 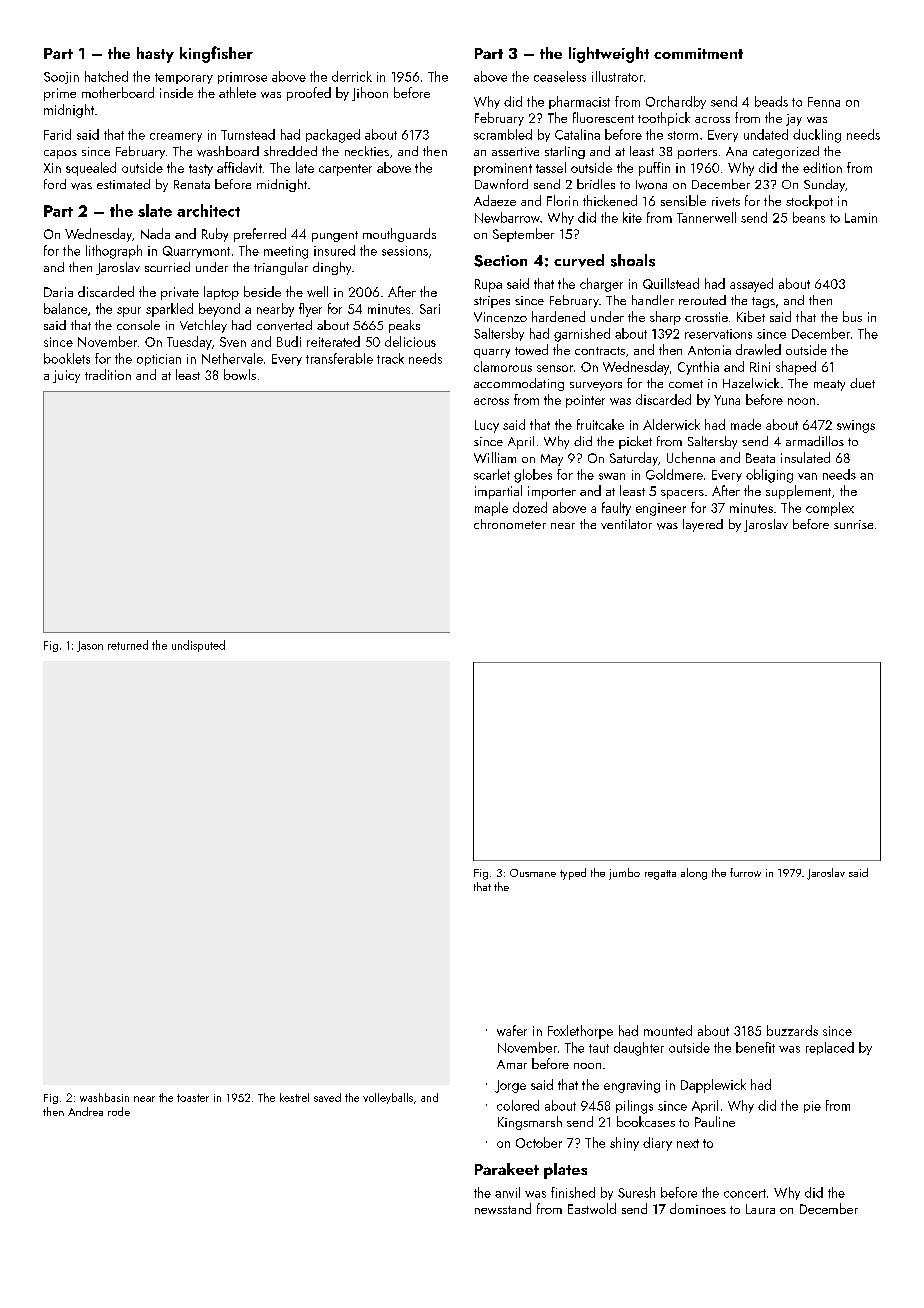 I want to click on Jason, so click(x=90, y=646).
